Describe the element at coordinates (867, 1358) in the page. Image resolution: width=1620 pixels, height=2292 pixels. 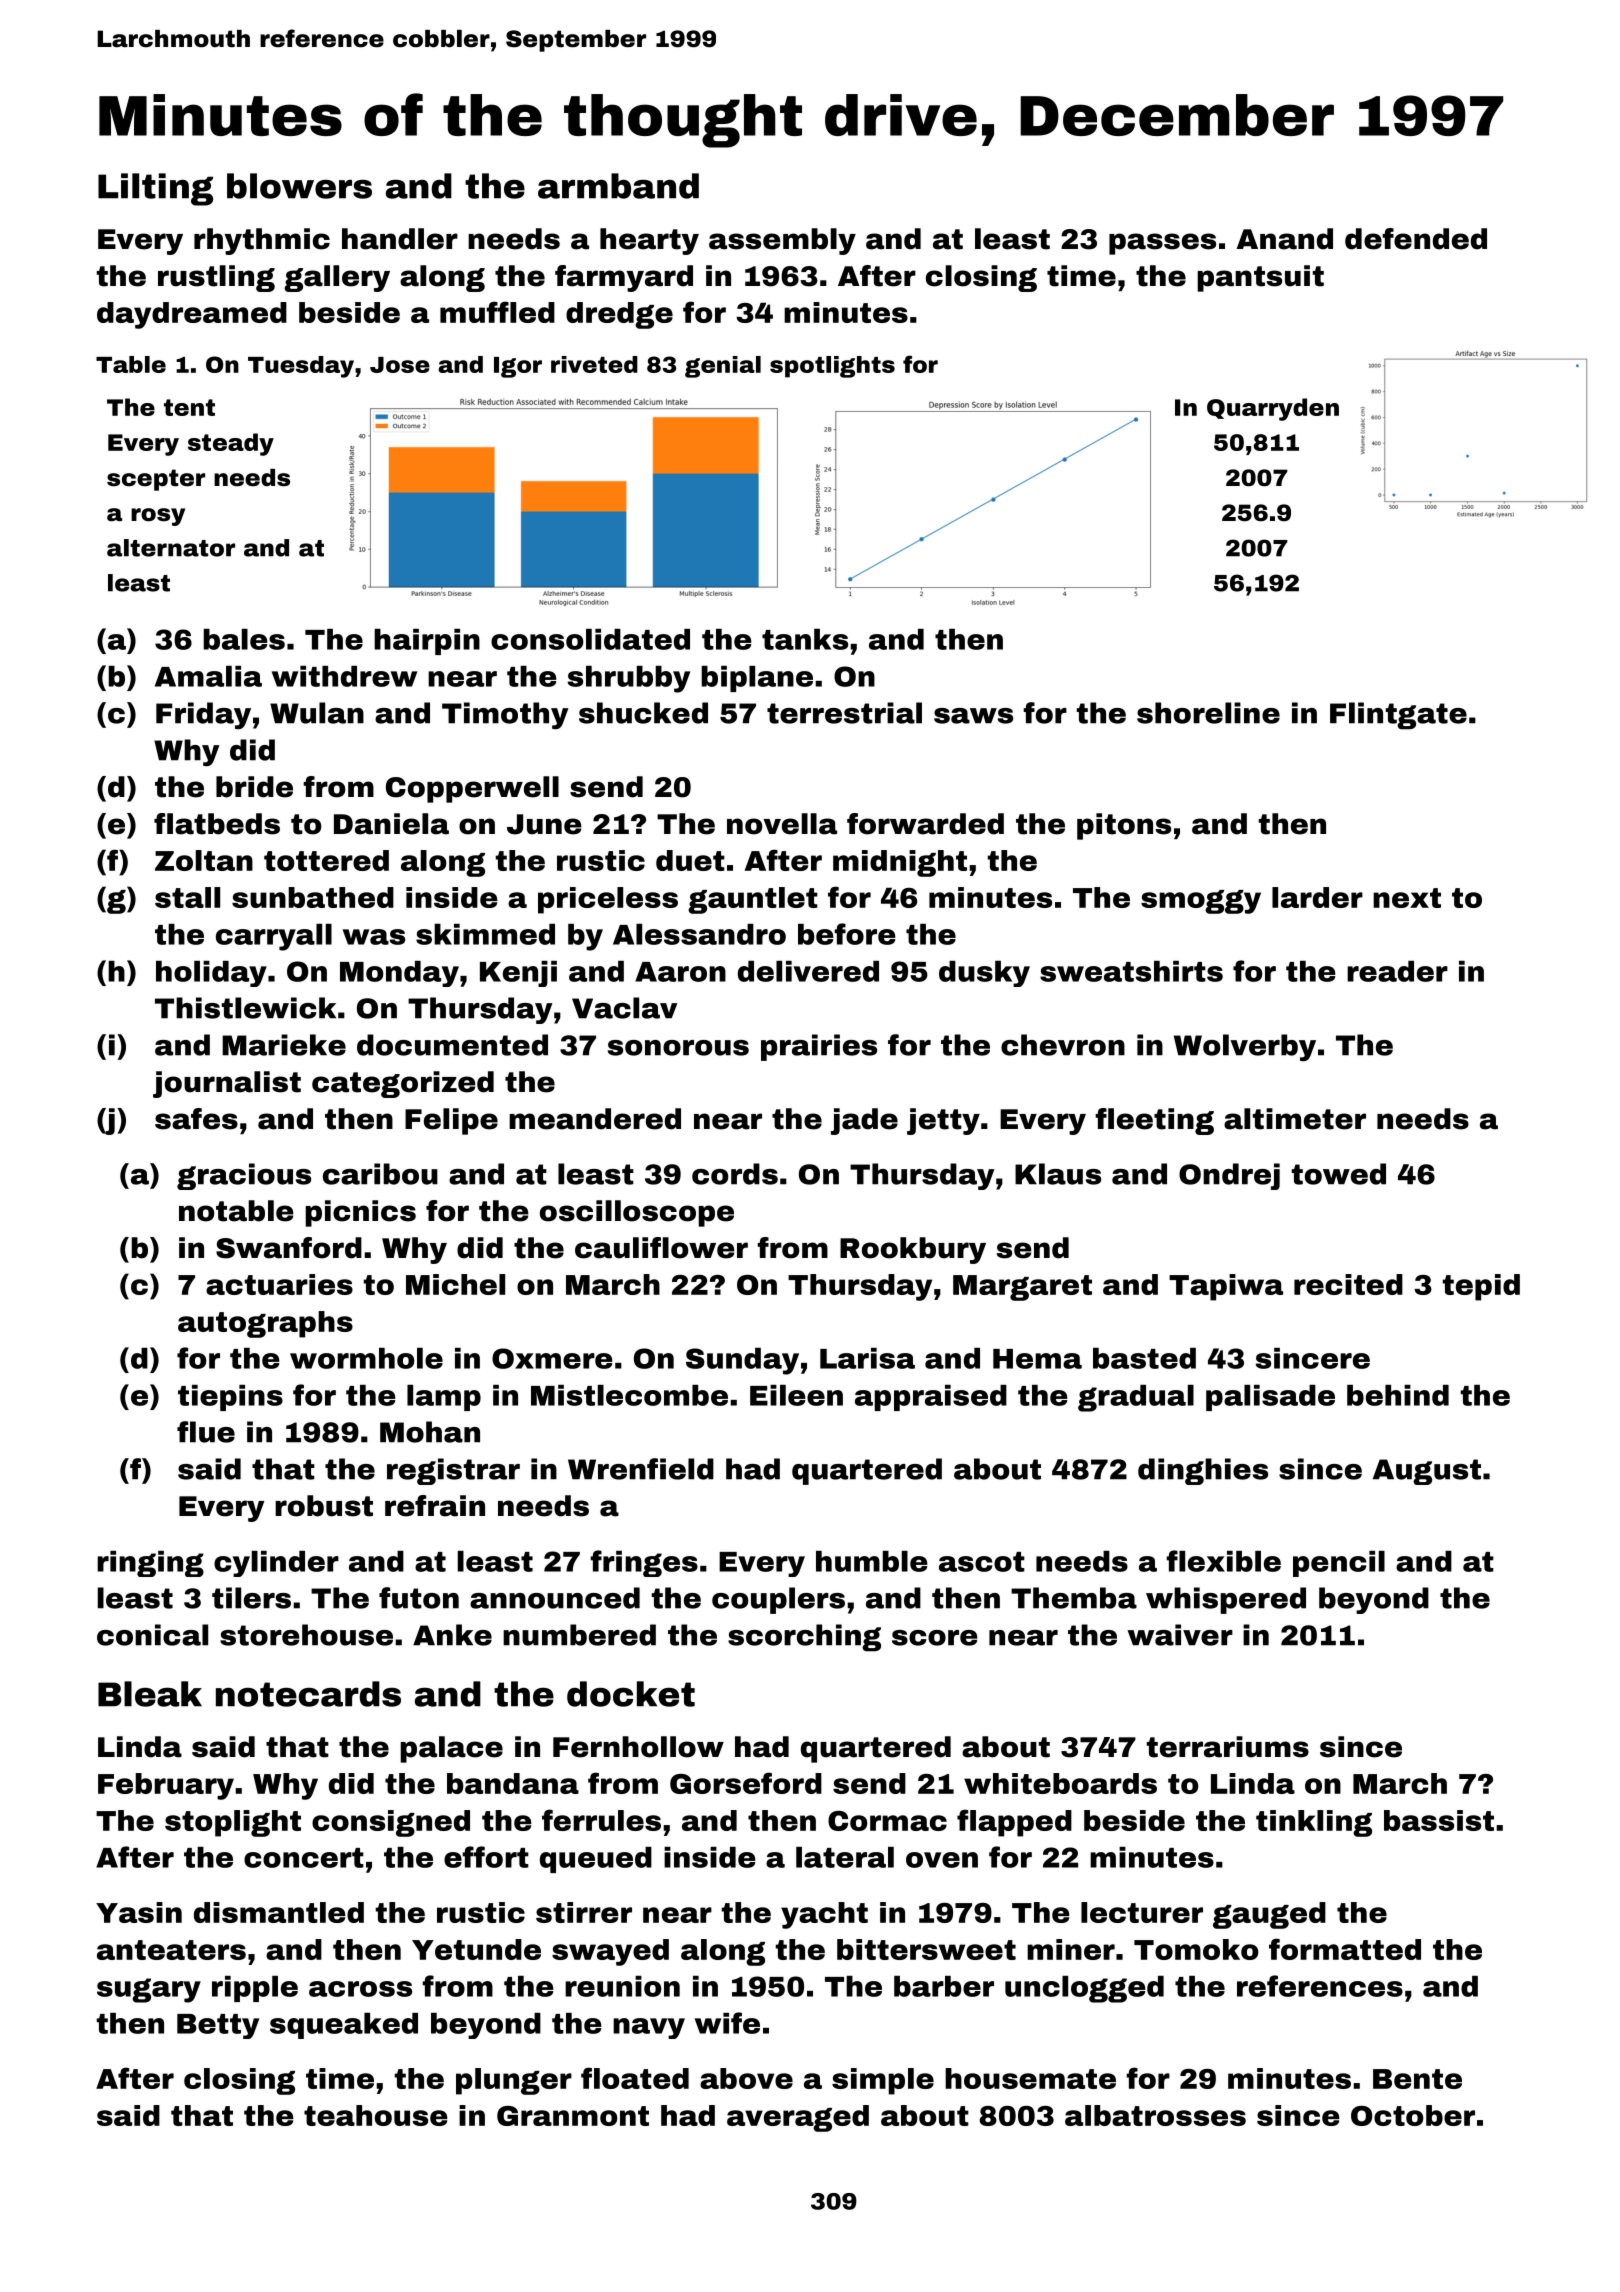
I see `Larisa` at that location.
